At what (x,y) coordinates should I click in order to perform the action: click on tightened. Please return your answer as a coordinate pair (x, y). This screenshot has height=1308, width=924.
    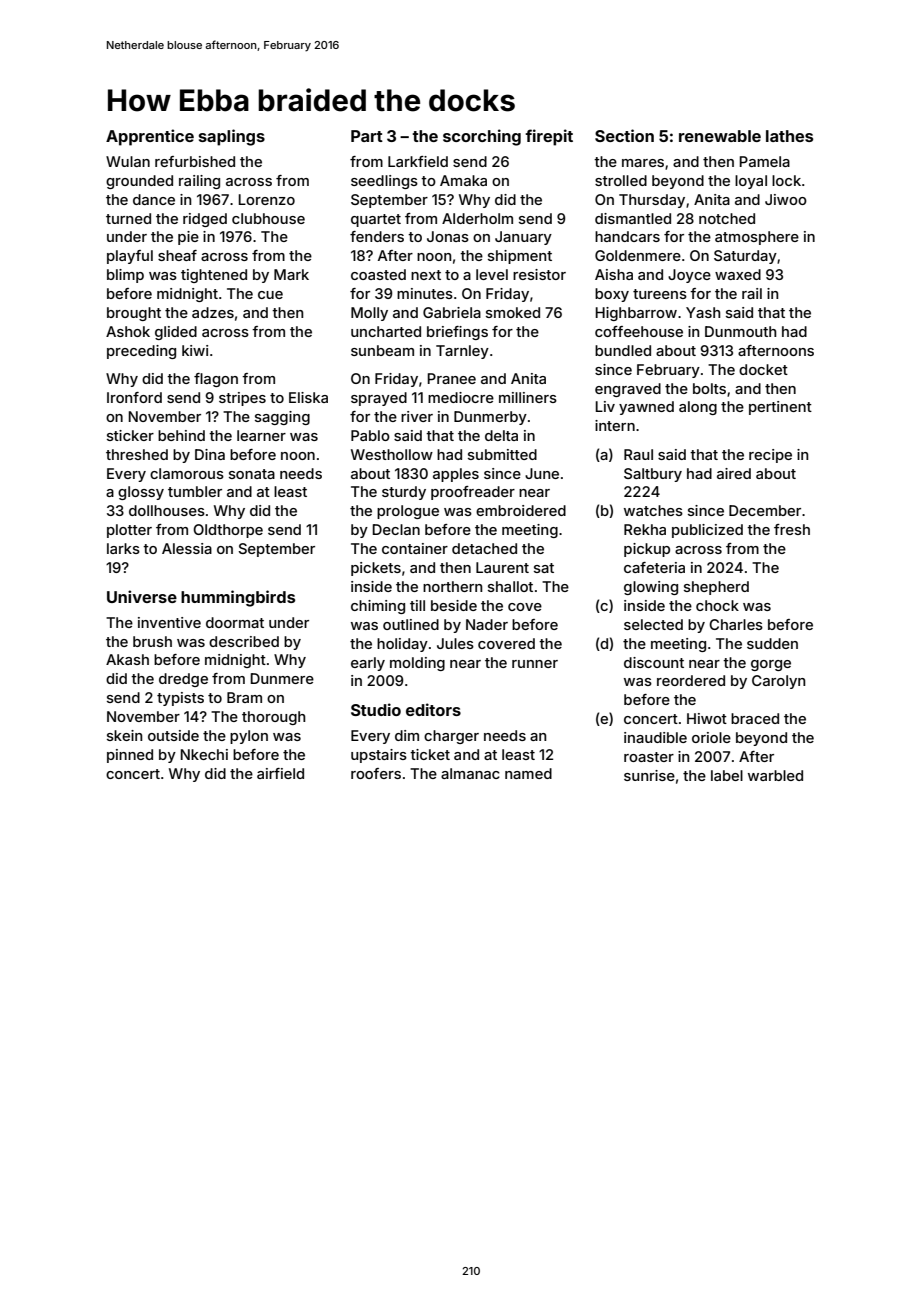
    Looking at the image, I should click on (214, 276).
